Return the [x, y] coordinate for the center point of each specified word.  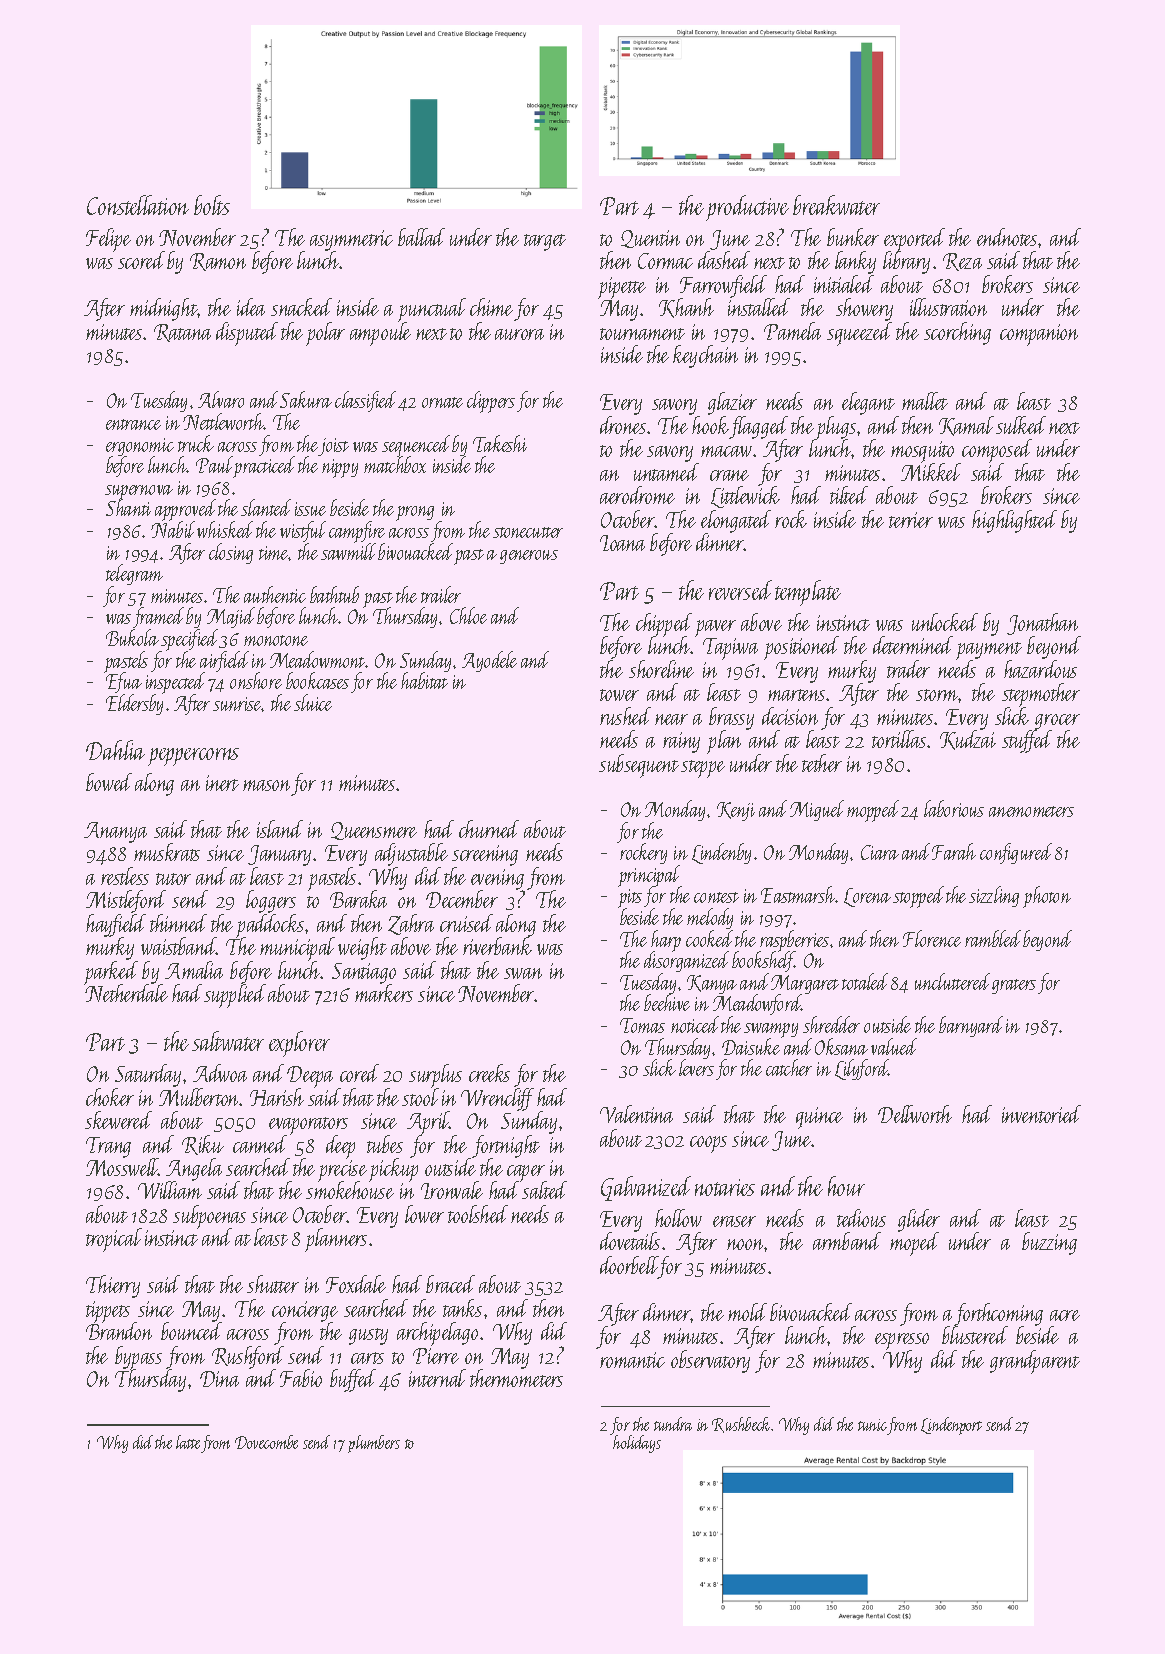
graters [1014, 986]
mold [747, 1312]
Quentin [650, 239]
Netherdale [126, 993]
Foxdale [356, 1284]
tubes [385, 1144]
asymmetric [351, 240]
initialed [844, 284]
